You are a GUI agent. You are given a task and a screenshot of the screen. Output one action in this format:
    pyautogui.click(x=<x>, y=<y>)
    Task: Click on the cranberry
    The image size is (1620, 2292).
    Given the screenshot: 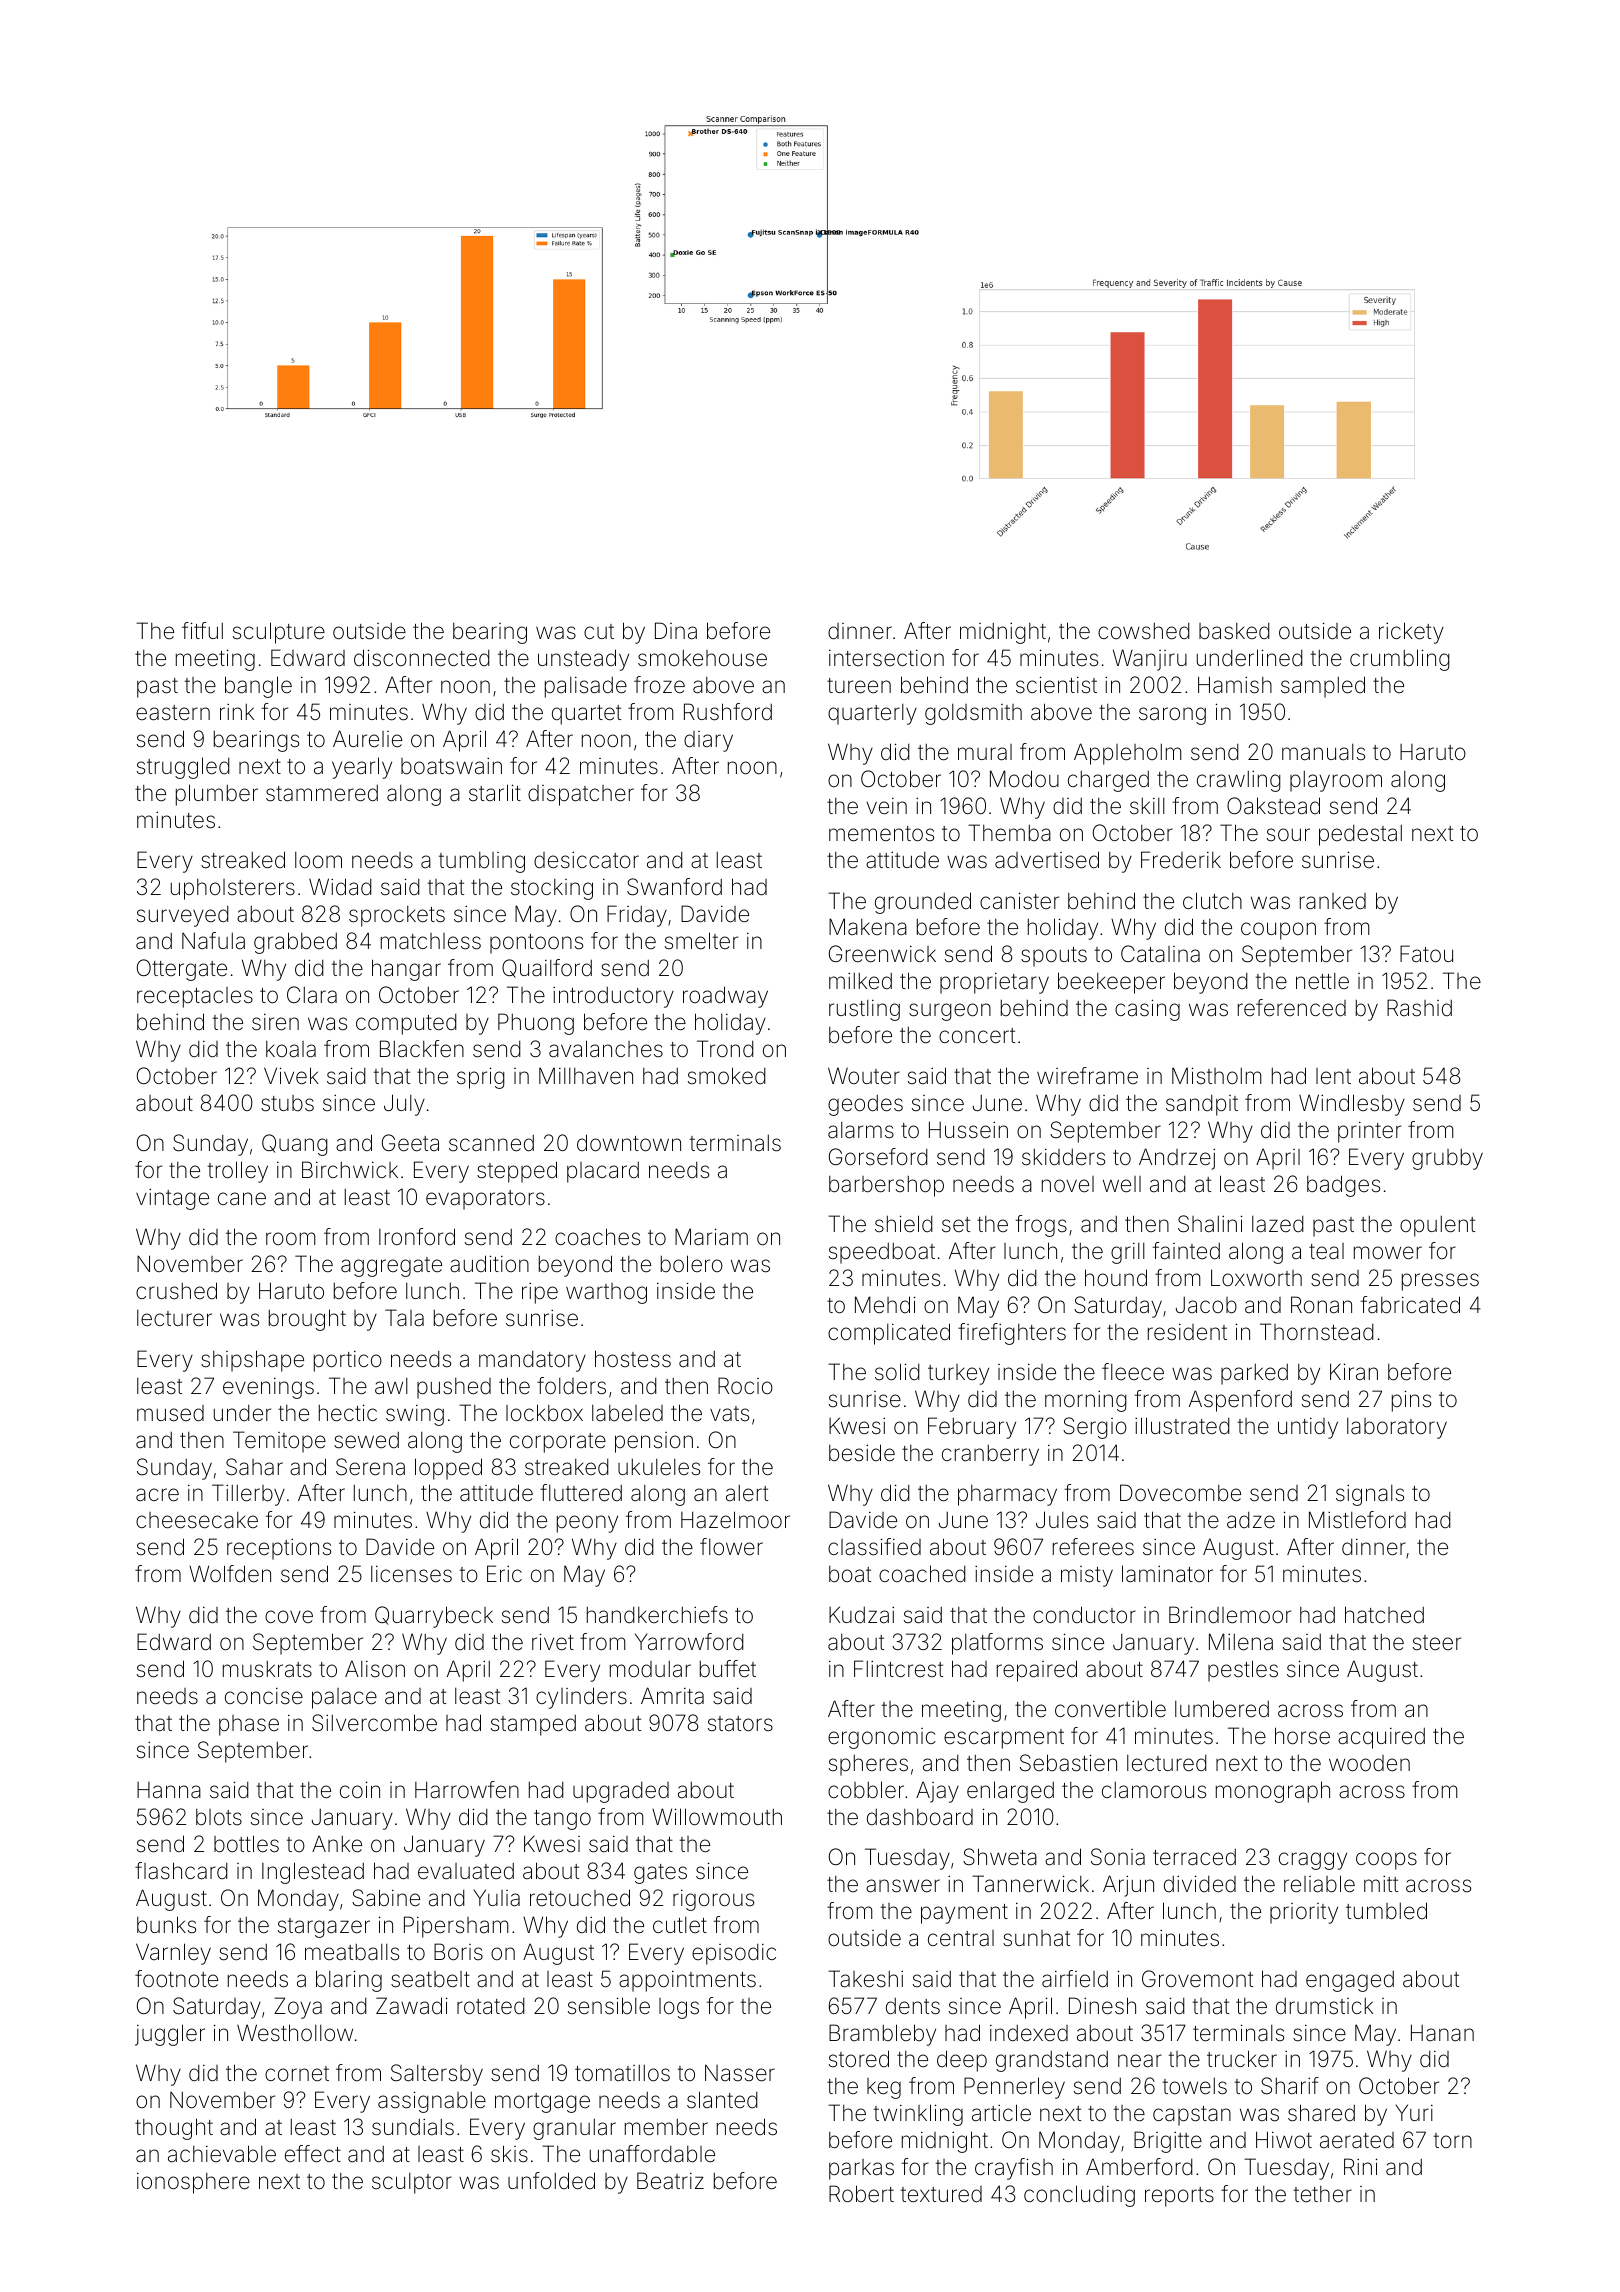 What is the action you would take?
    pyautogui.click(x=990, y=1455)
